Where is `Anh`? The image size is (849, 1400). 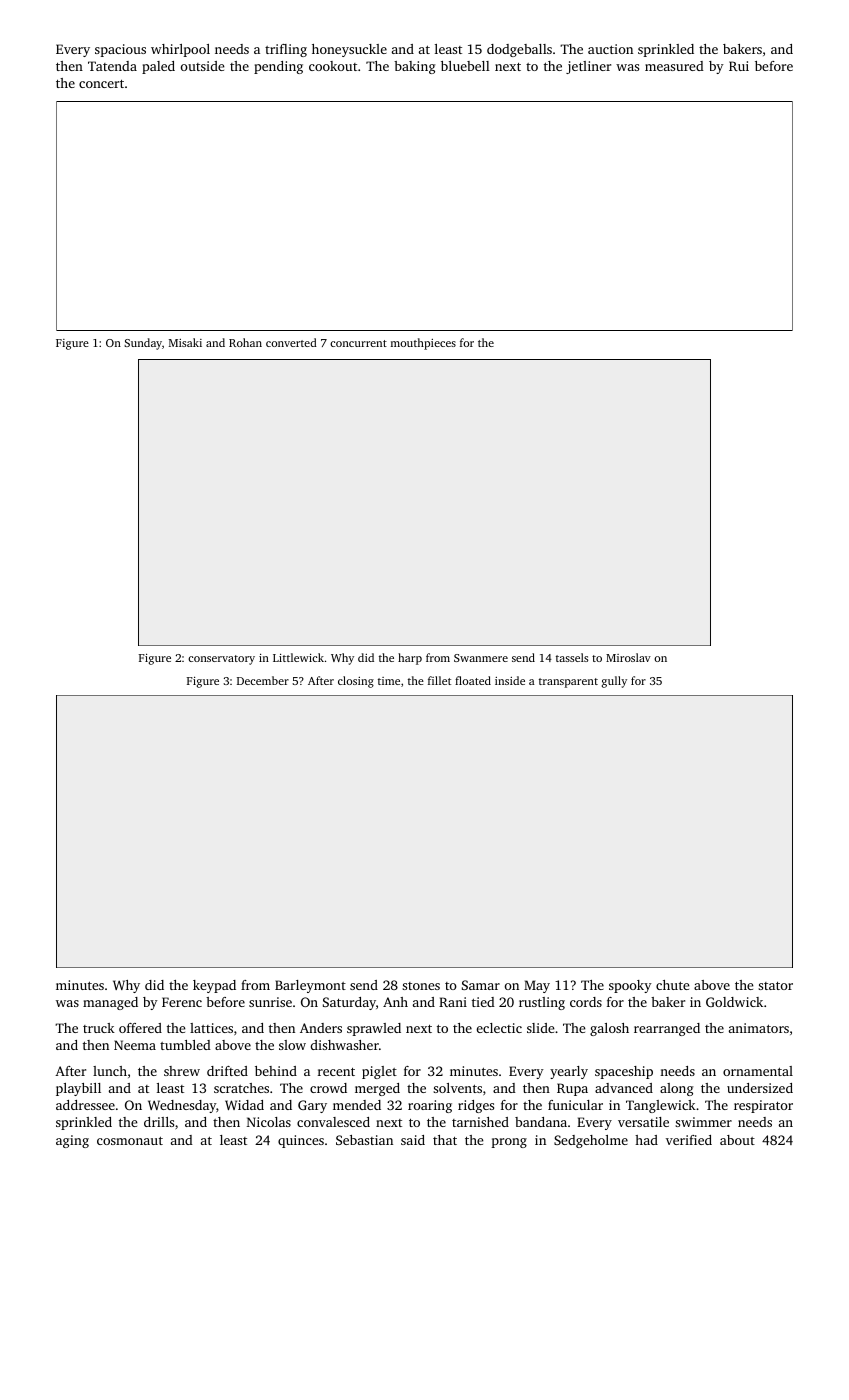
Anh is located at coordinates (395, 1002).
